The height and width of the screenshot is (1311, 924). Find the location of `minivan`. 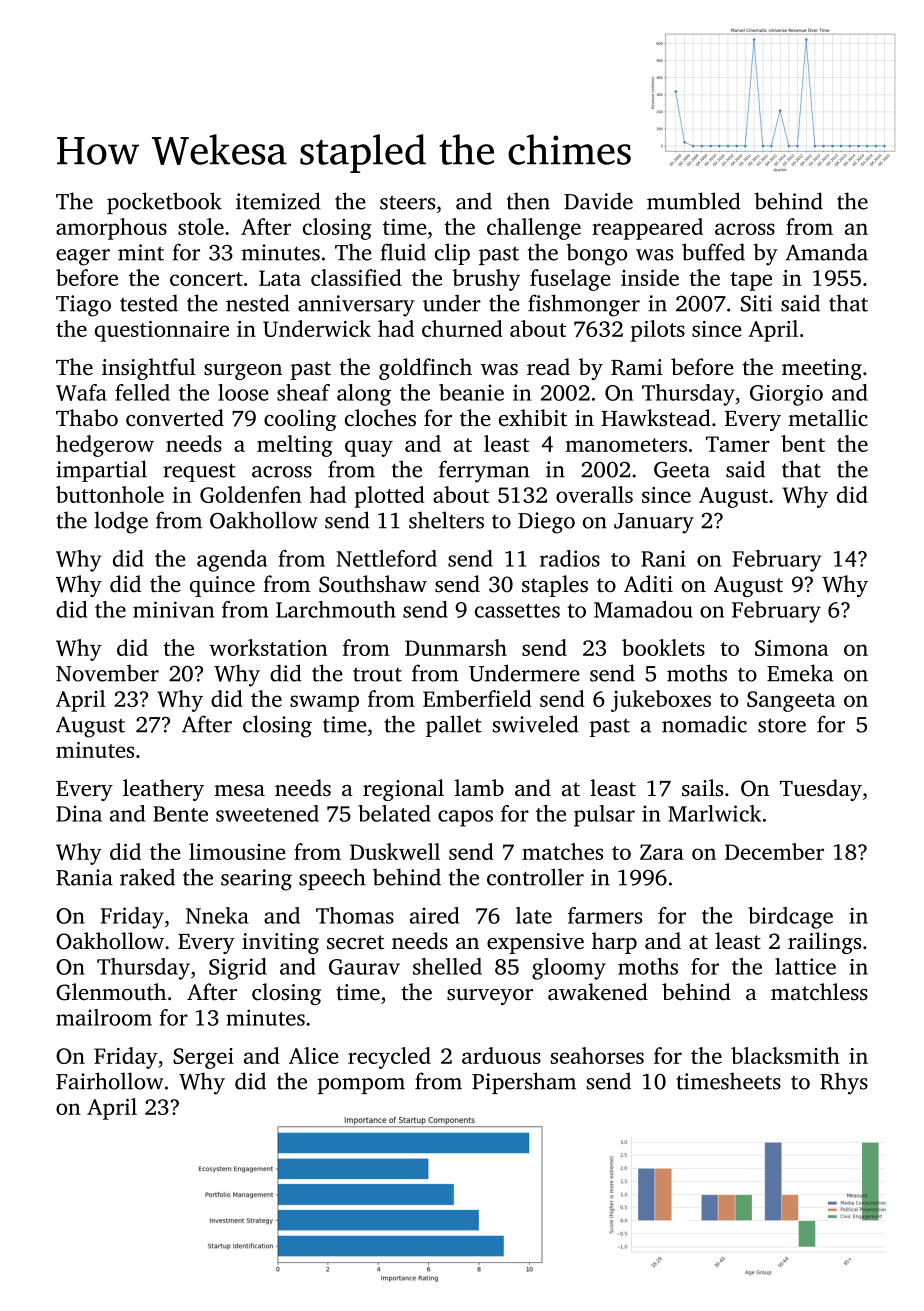

minivan is located at coordinates (173, 609).
